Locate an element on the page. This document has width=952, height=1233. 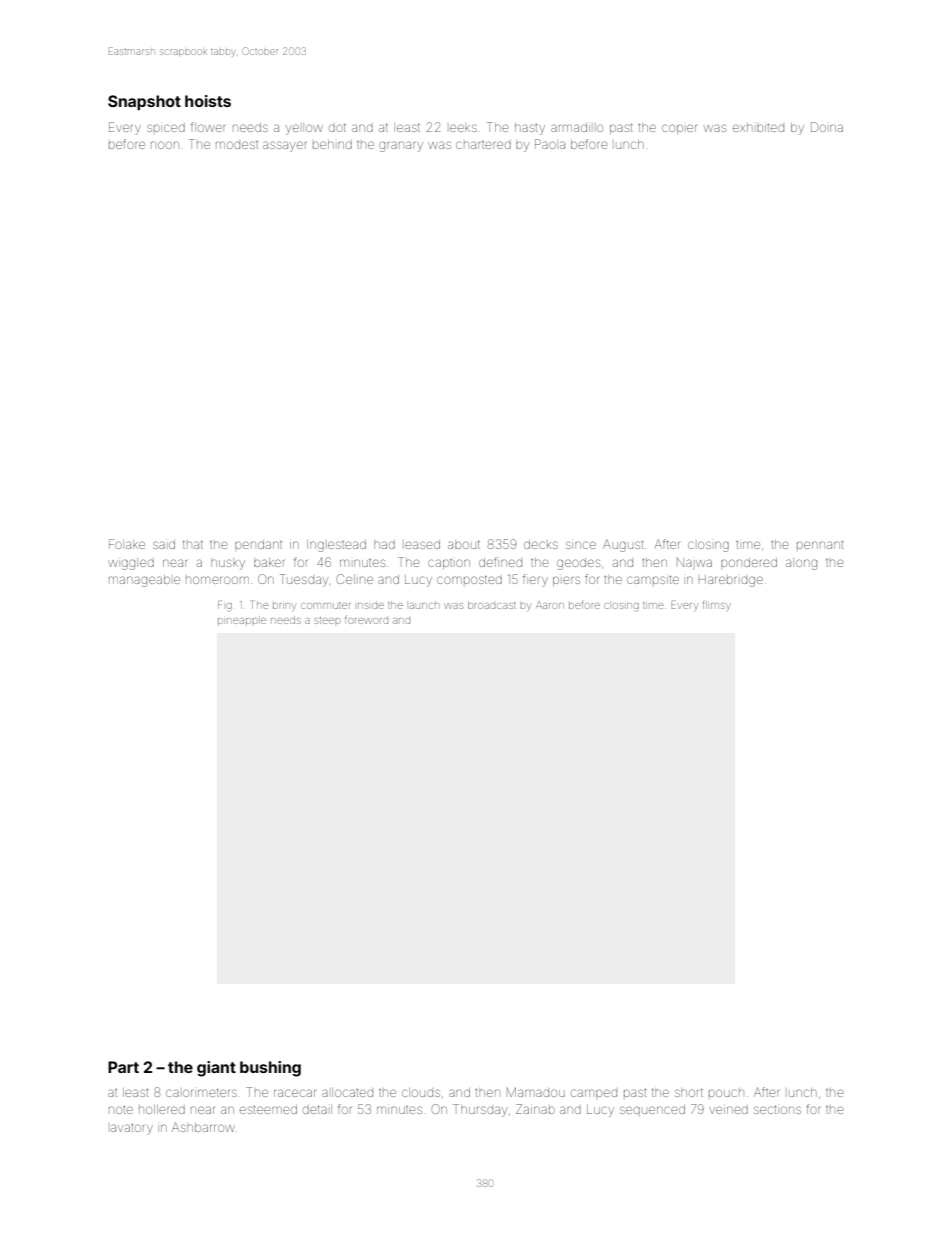
Part is located at coordinates (123, 1067).
